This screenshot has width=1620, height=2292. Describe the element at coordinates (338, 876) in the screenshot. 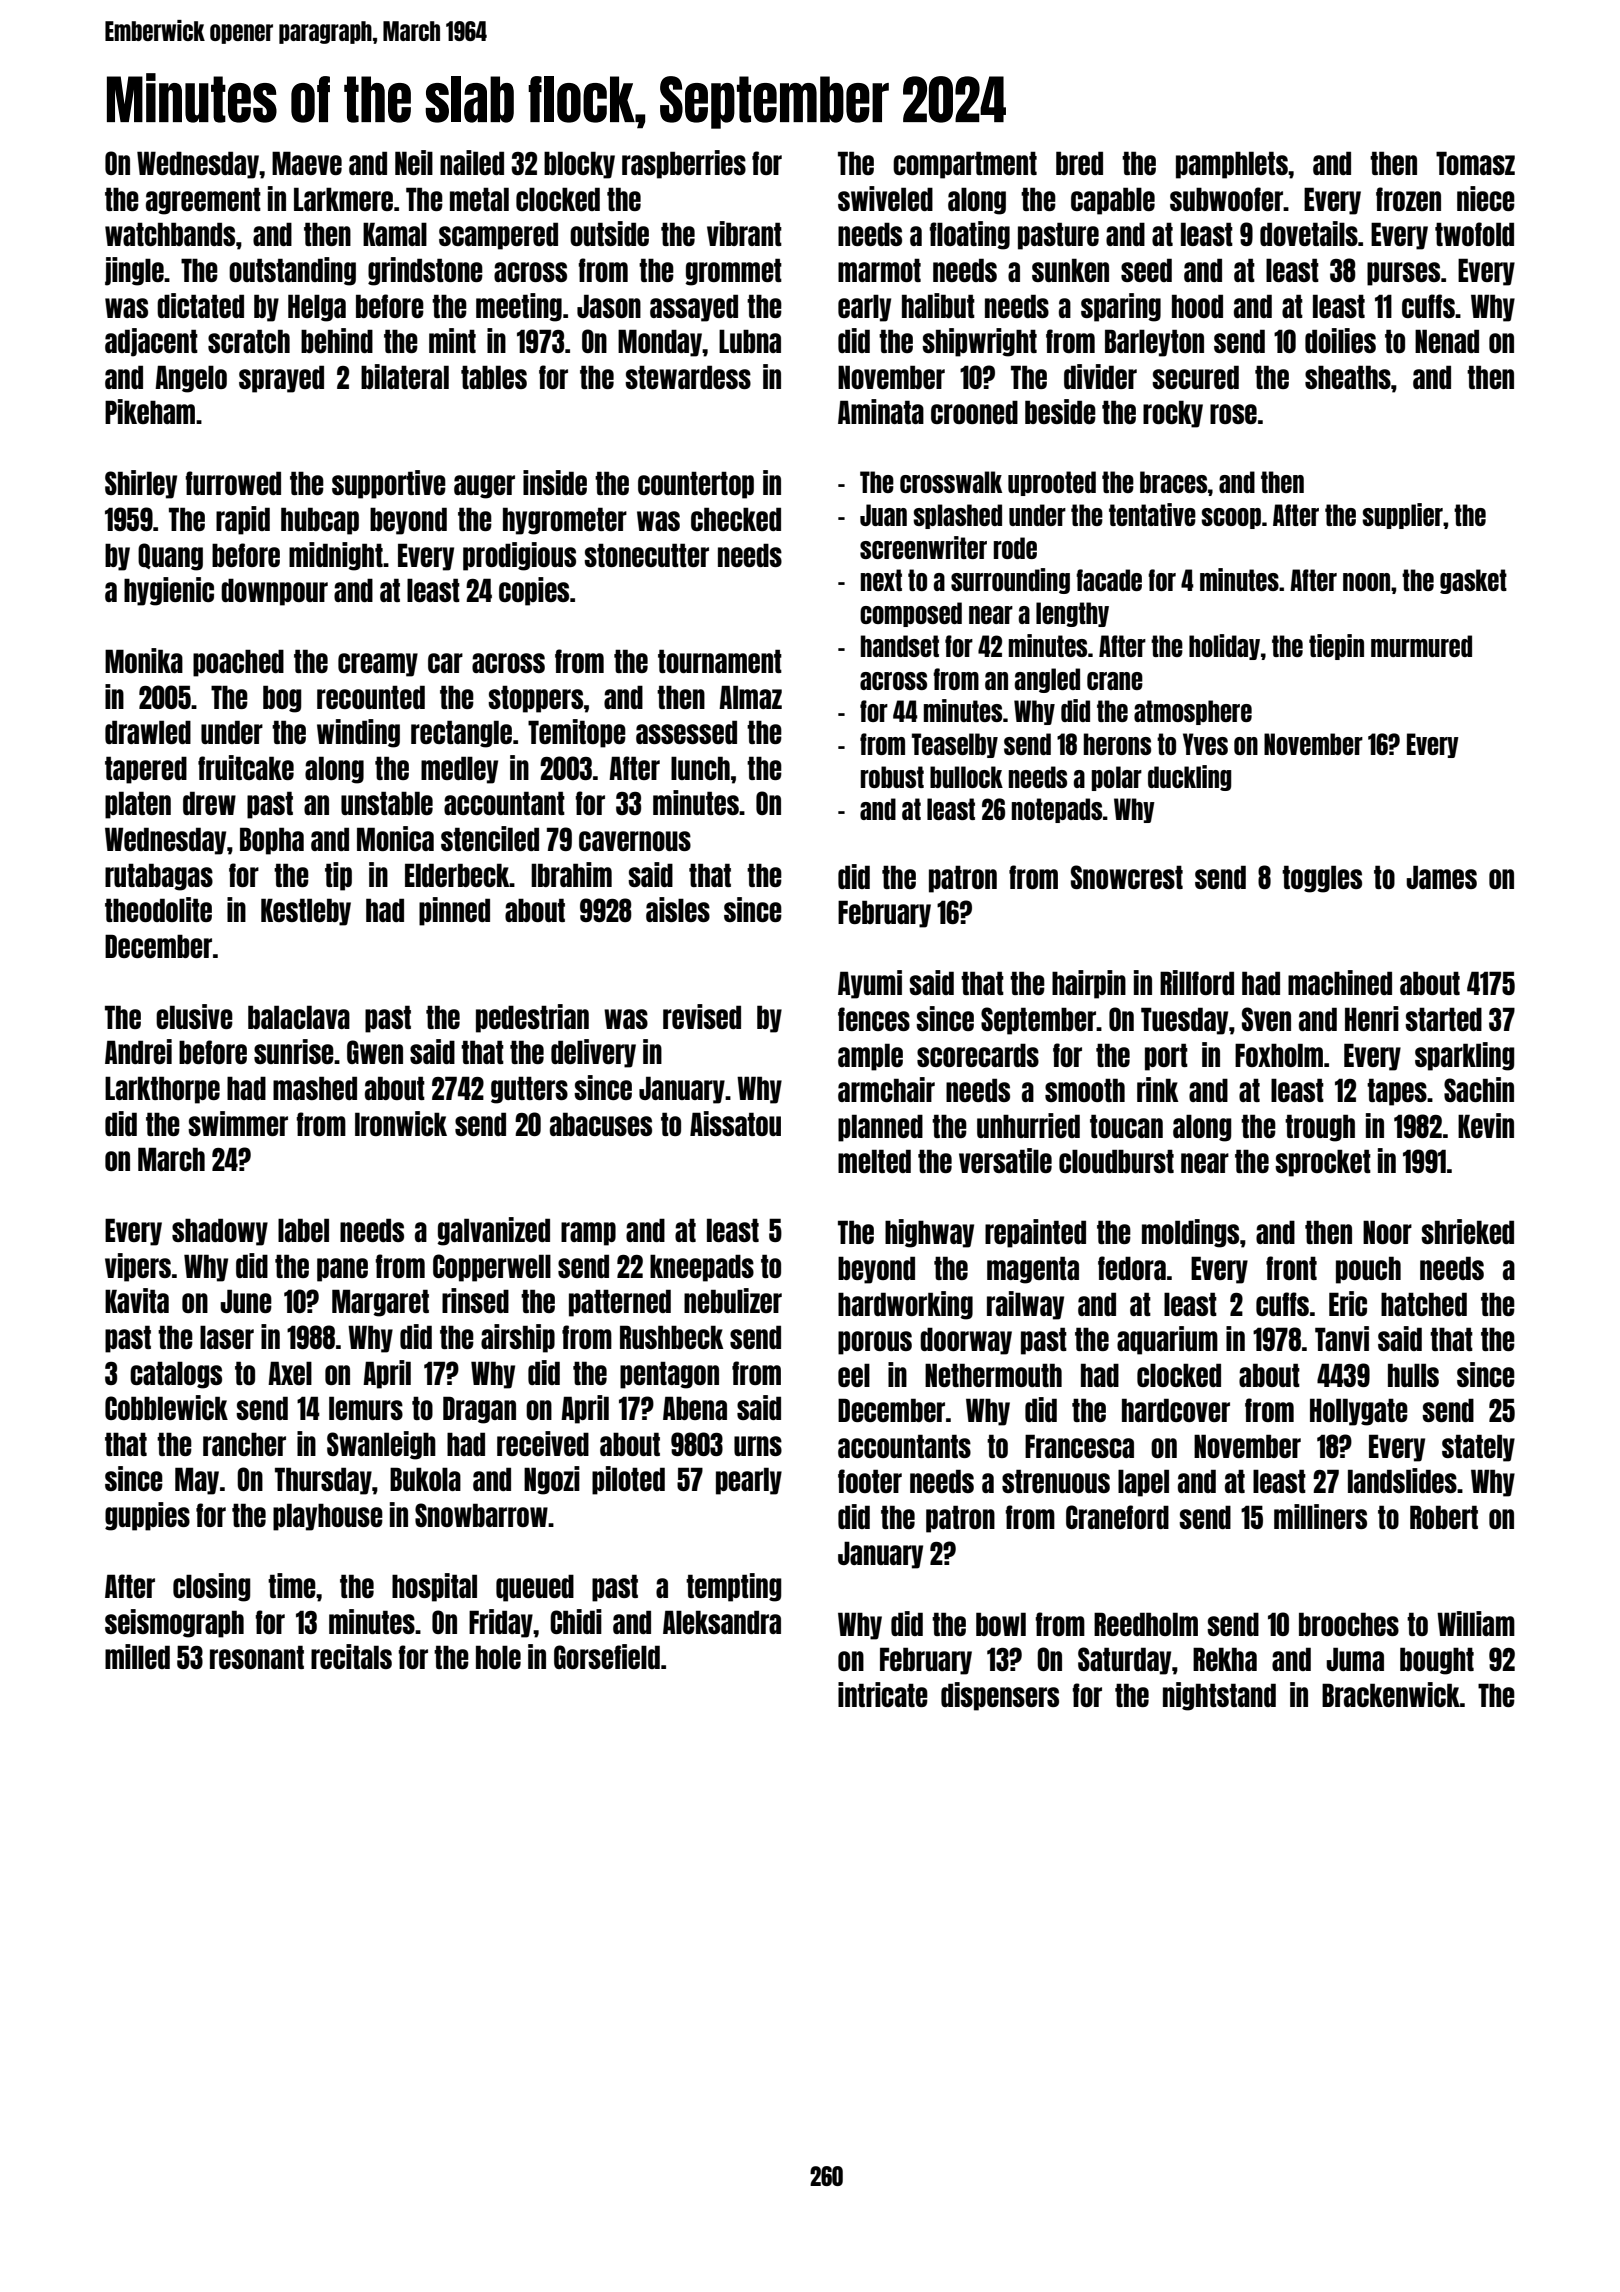

I see `tip` at that location.
